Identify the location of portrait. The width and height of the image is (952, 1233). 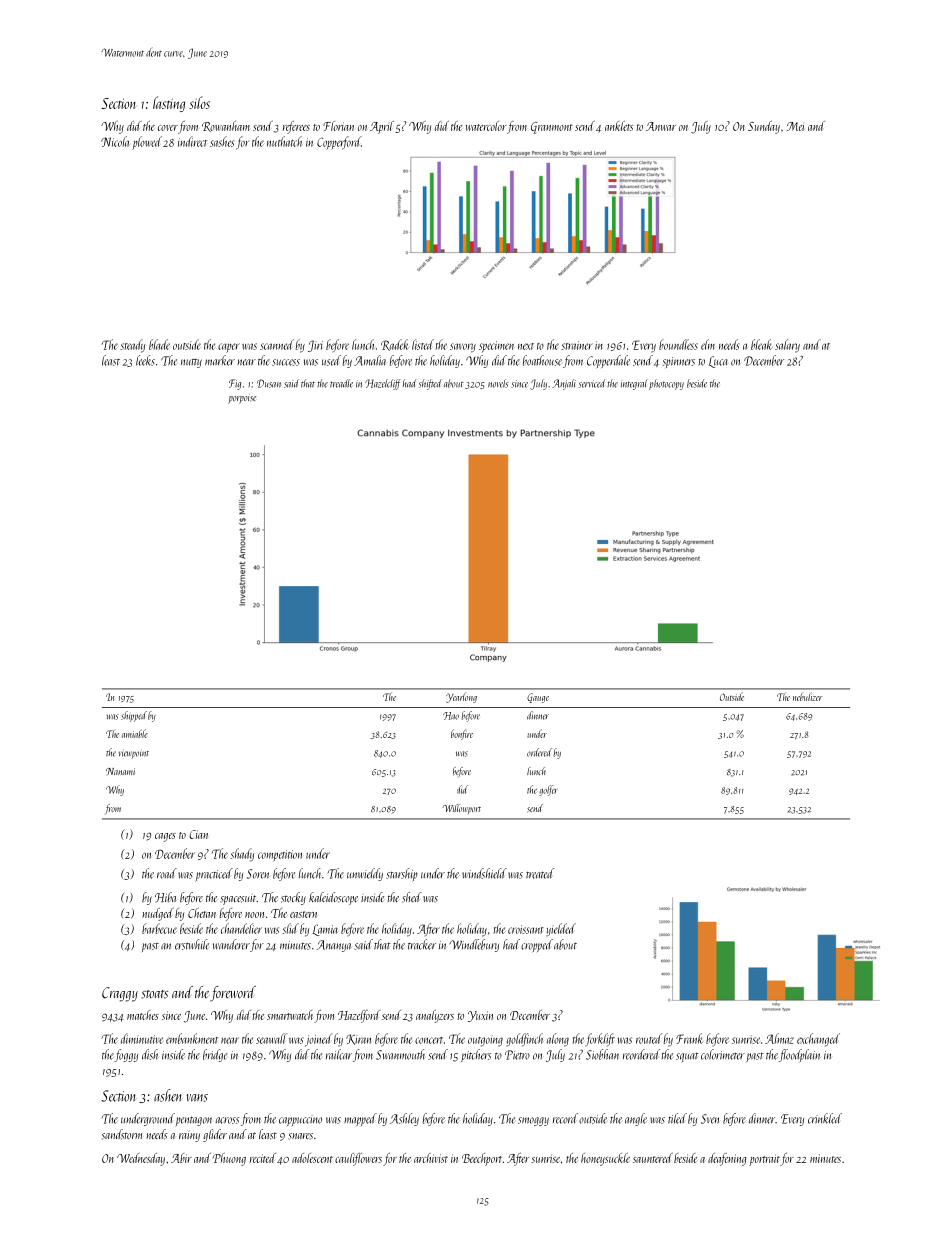
(764, 1160).
